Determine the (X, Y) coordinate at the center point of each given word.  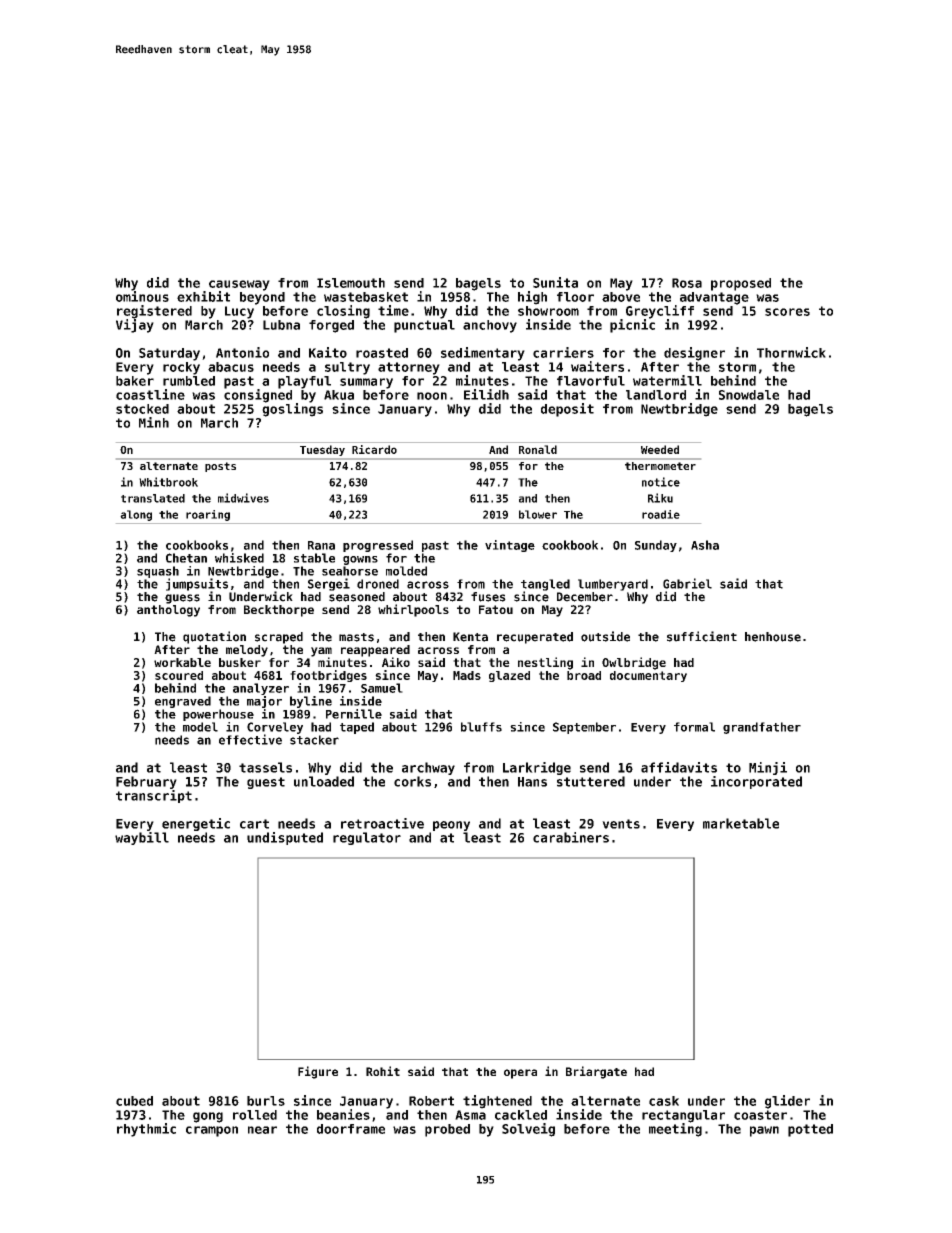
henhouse (773, 637)
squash (158, 572)
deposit (567, 410)
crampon (212, 1131)
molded (406, 571)
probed (447, 1130)
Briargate (596, 1072)
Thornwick (791, 352)
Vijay (135, 326)
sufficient (702, 636)
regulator (367, 838)
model (200, 727)
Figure (318, 1072)
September (584, 728)
